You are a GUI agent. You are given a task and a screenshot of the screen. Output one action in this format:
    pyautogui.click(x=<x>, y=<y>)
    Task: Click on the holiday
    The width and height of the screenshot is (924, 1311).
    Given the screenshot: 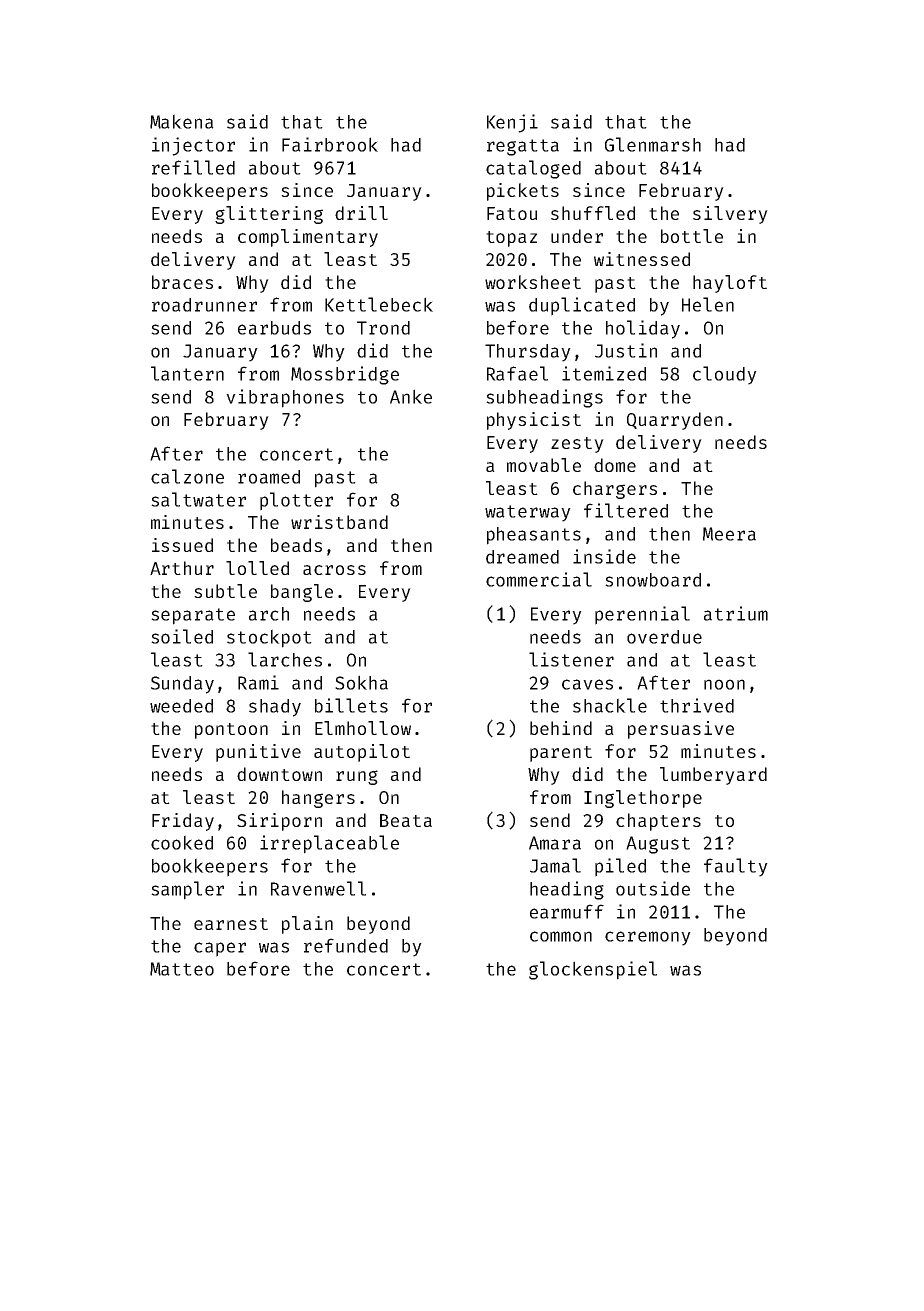 What is the action you would take?
    pyautogui.click(x=643, y=329)
